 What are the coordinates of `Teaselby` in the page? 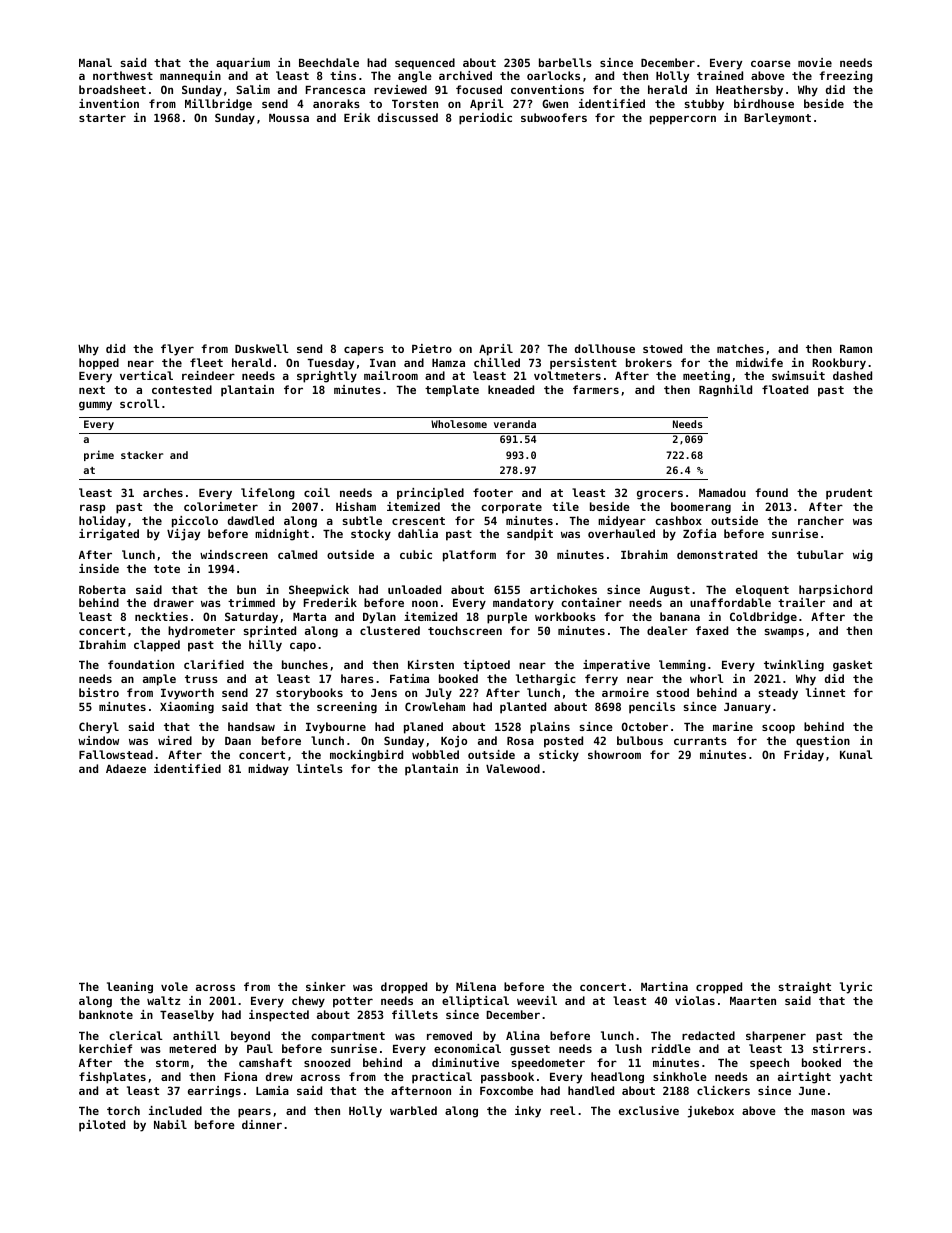 It's located at (187, 1016).
